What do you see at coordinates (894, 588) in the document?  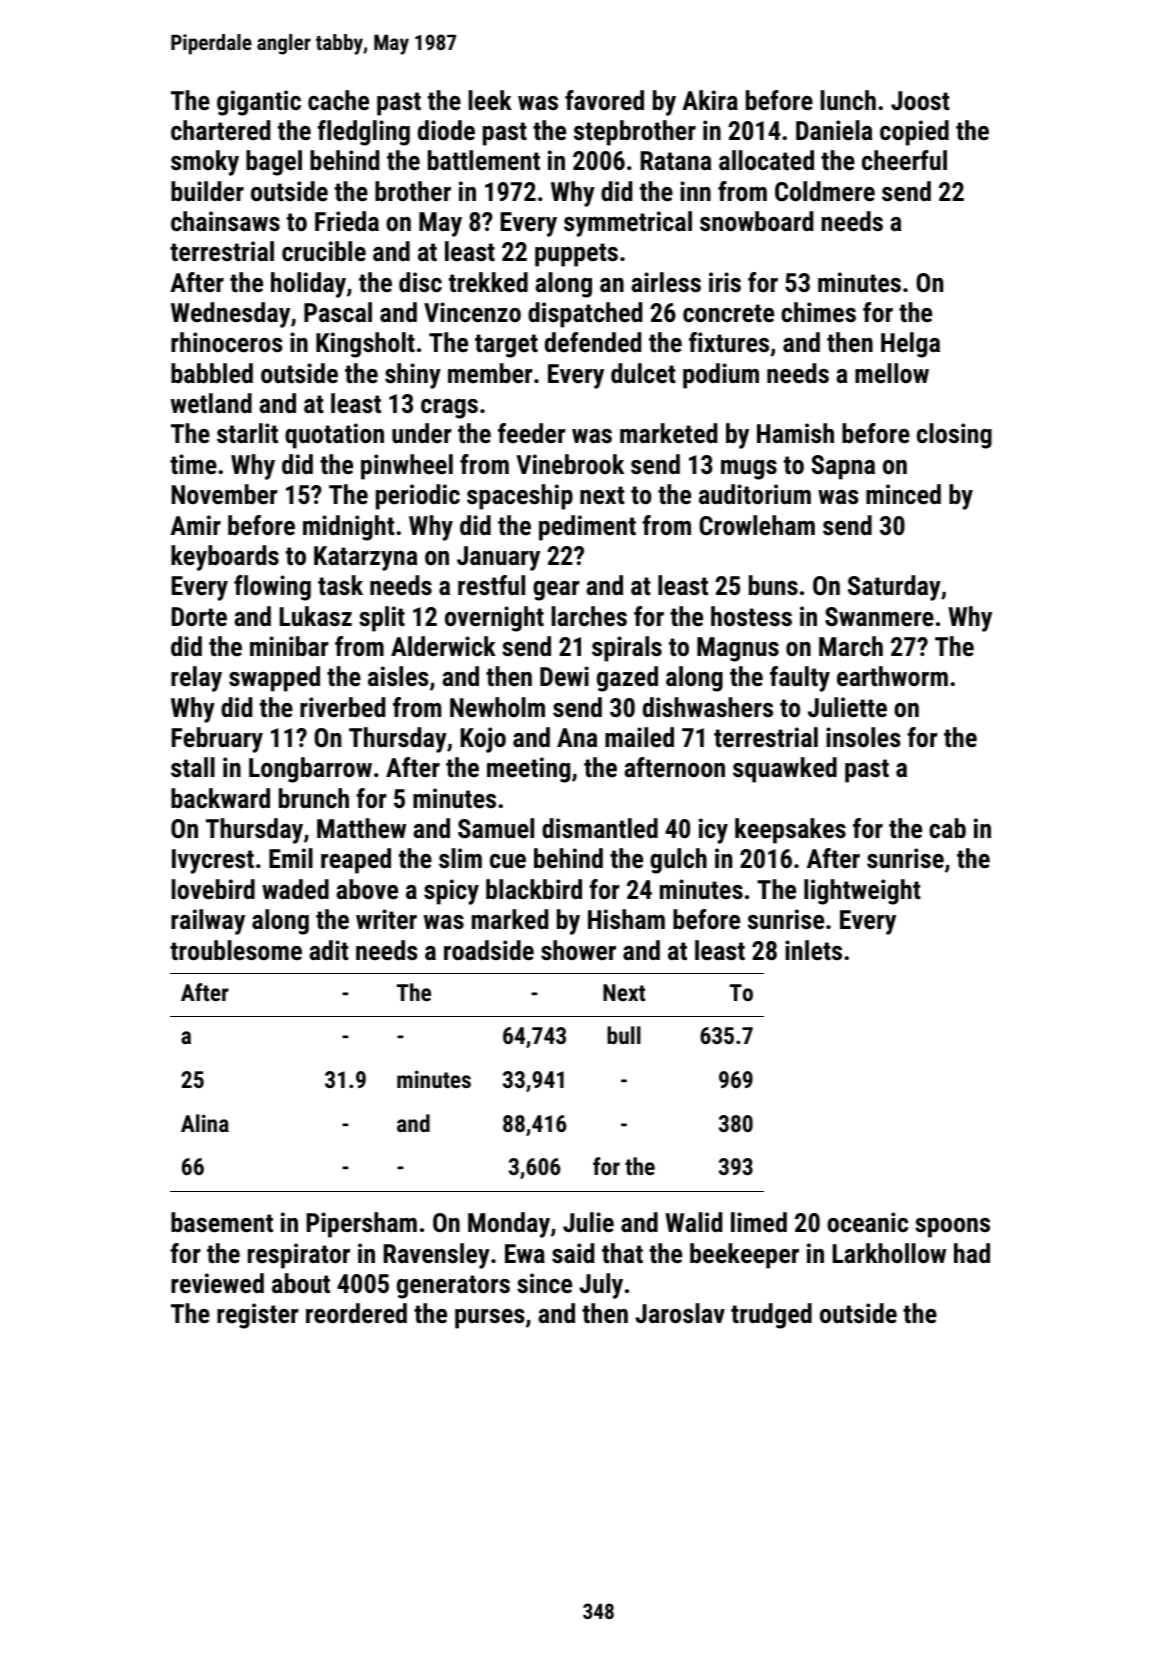 I see `Saturday` at bounding box center [894, 588].
